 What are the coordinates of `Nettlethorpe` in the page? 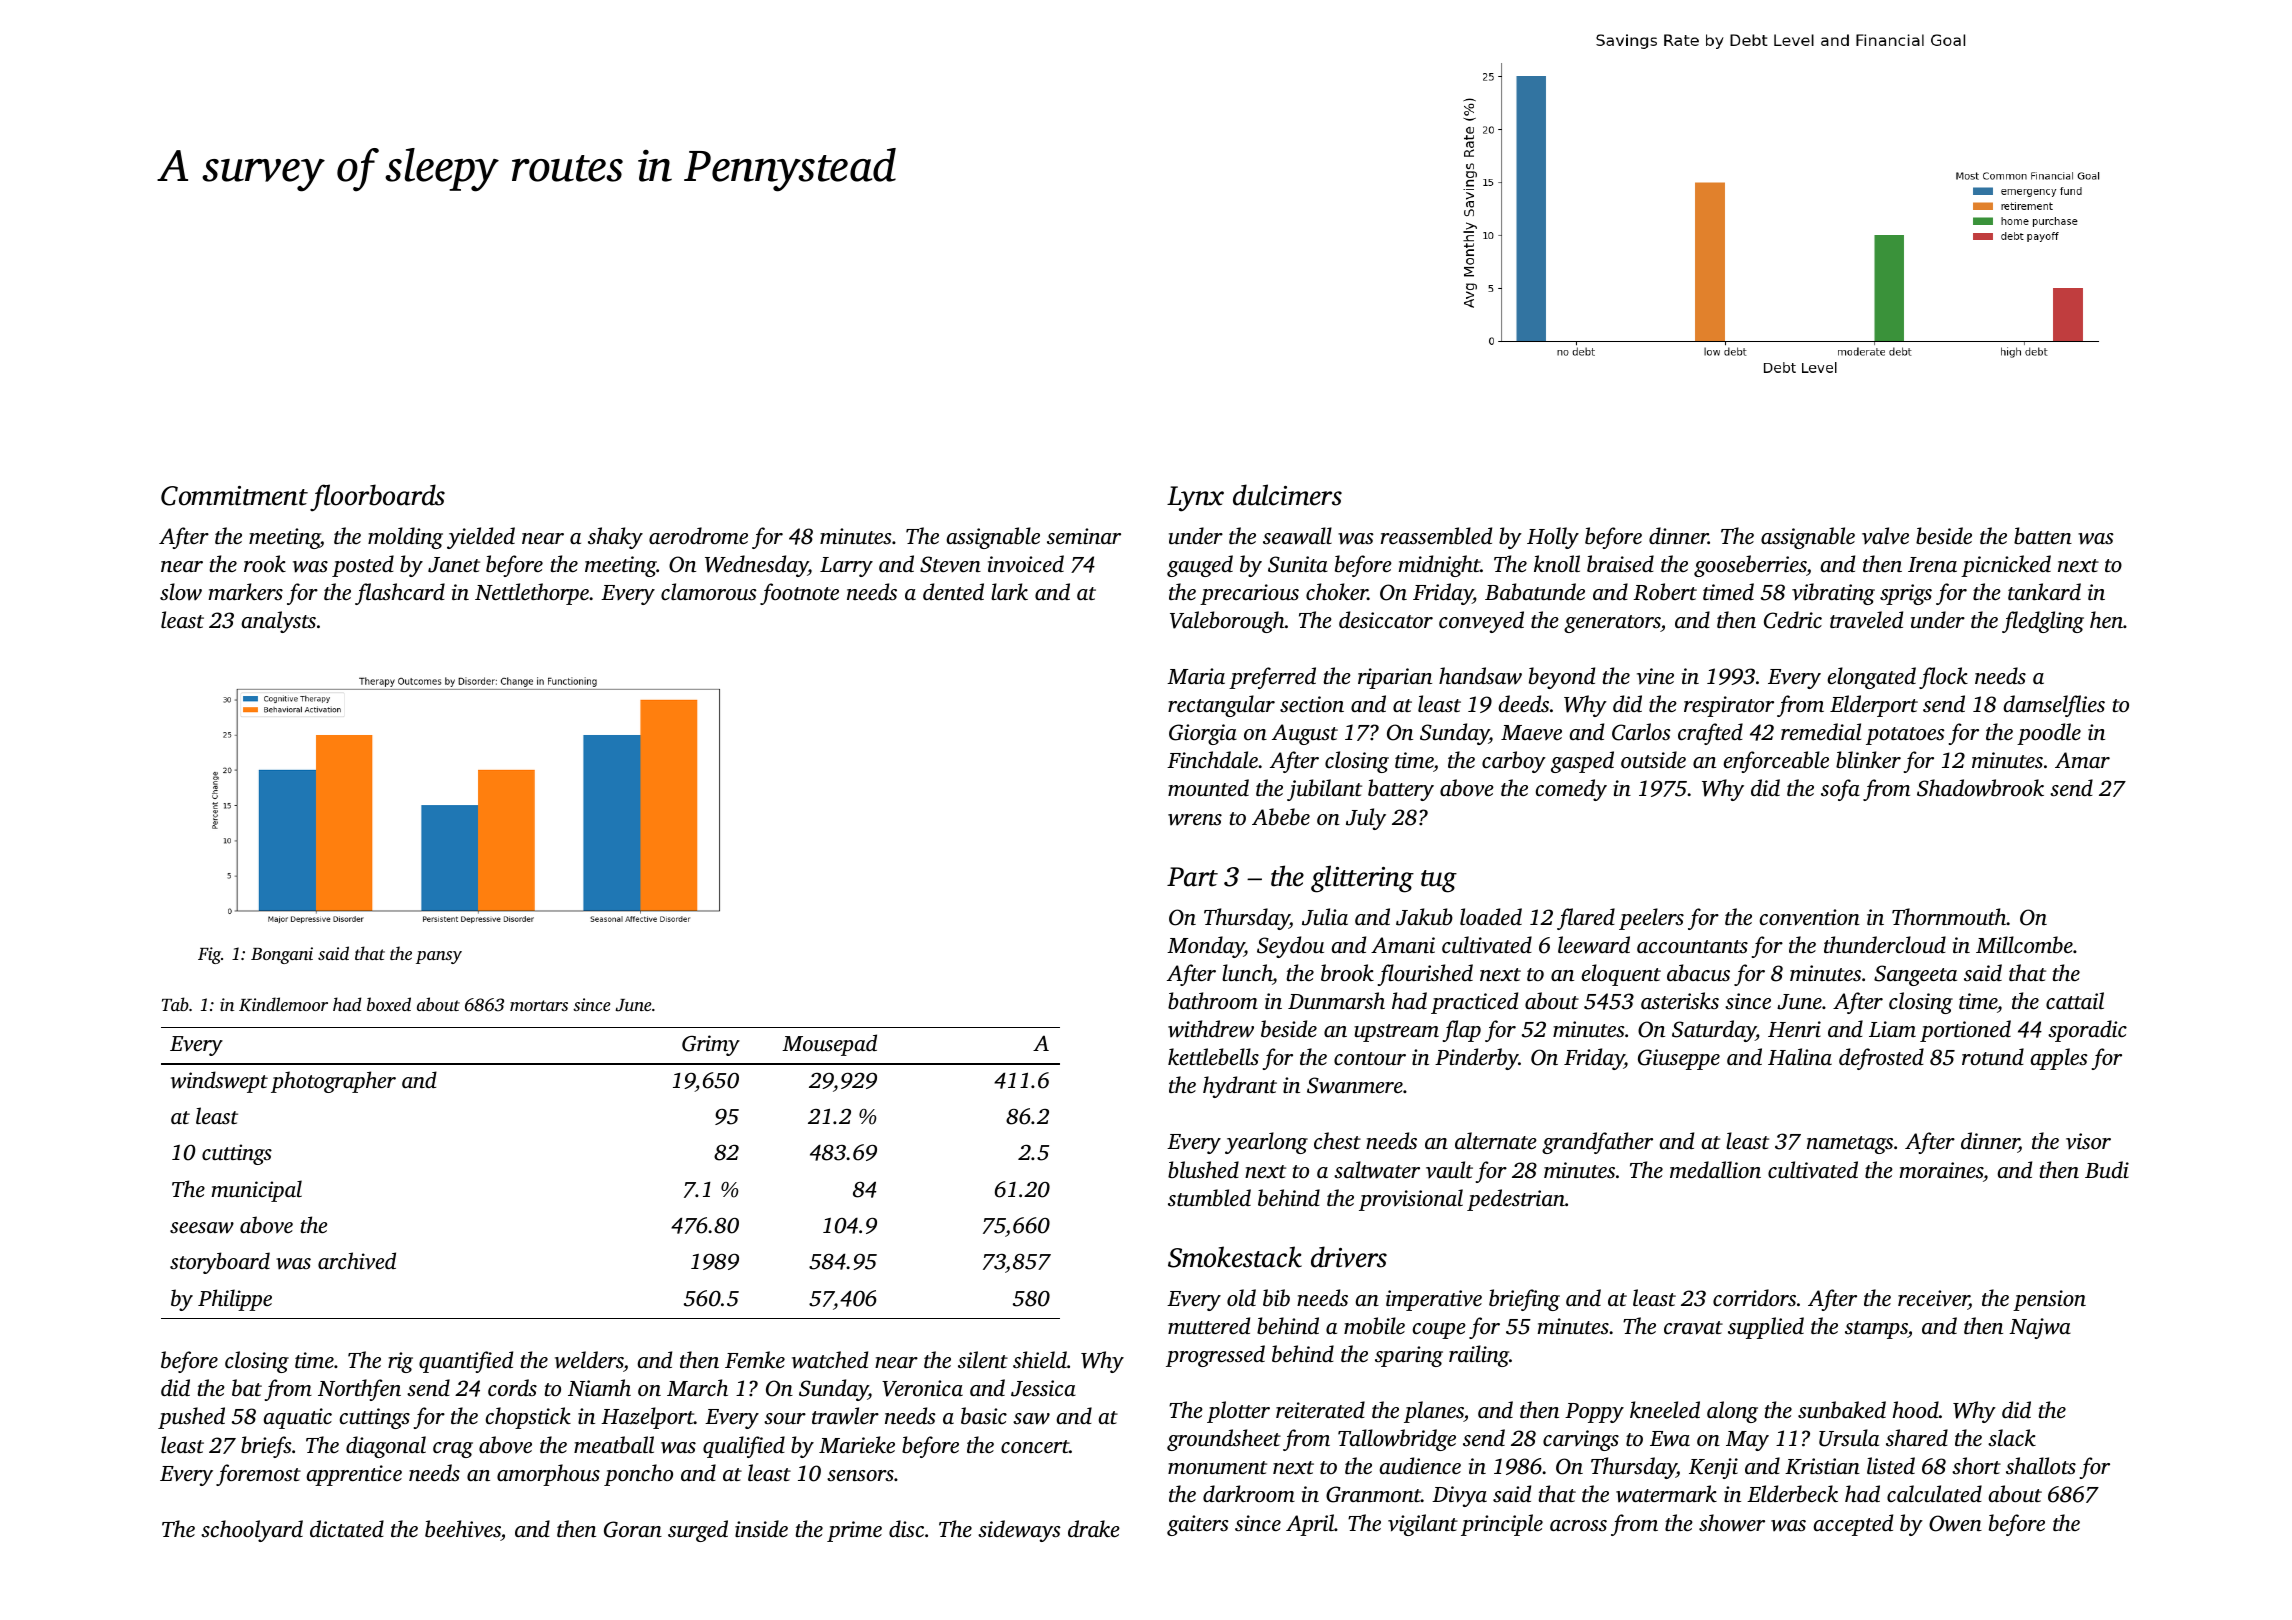 It's located at (532, 594).
